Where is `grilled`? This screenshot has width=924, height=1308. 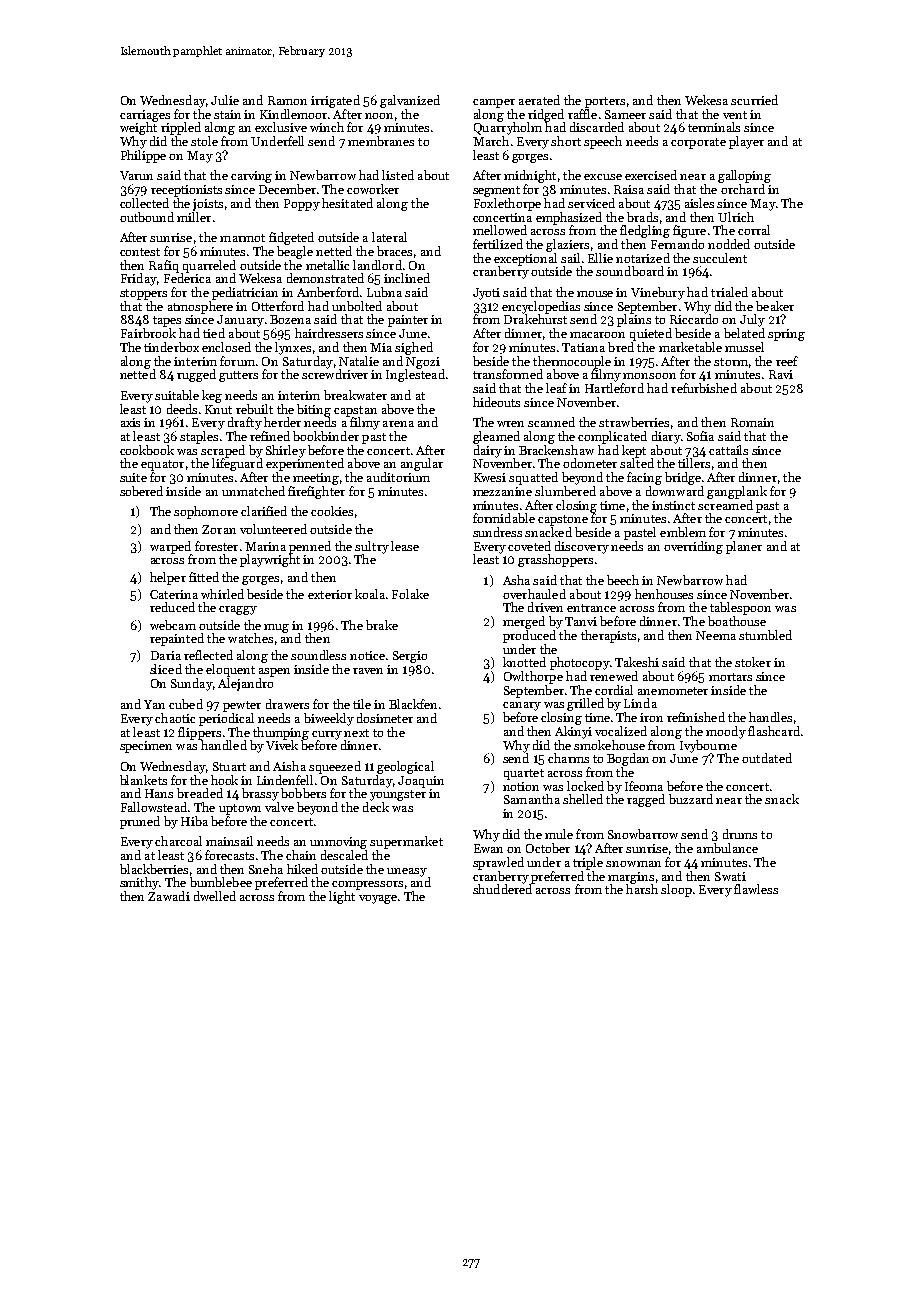
grilled is located at coordinates (585, 704).
